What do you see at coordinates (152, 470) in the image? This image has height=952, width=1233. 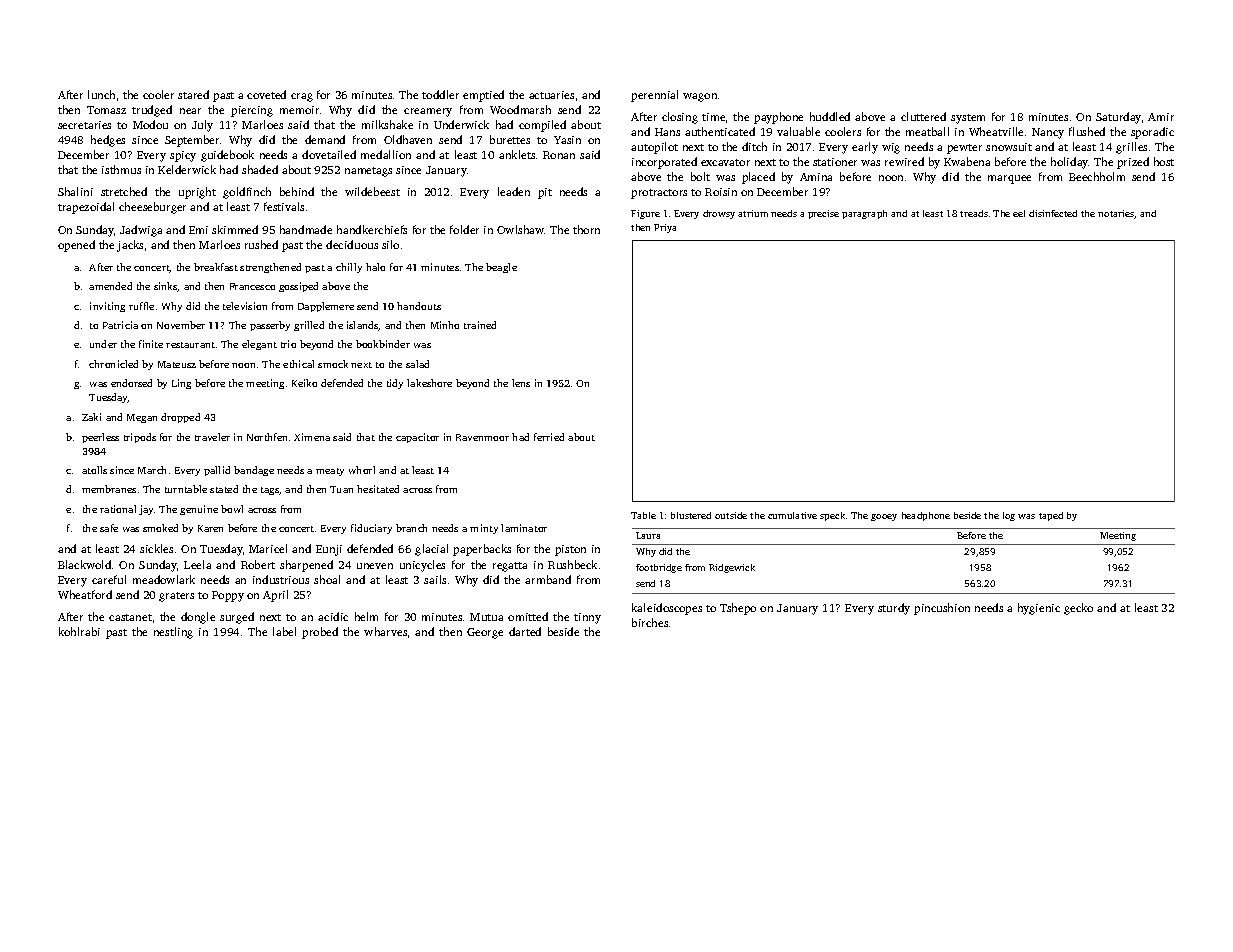 I see `March` at bounding box center [152, 470].
